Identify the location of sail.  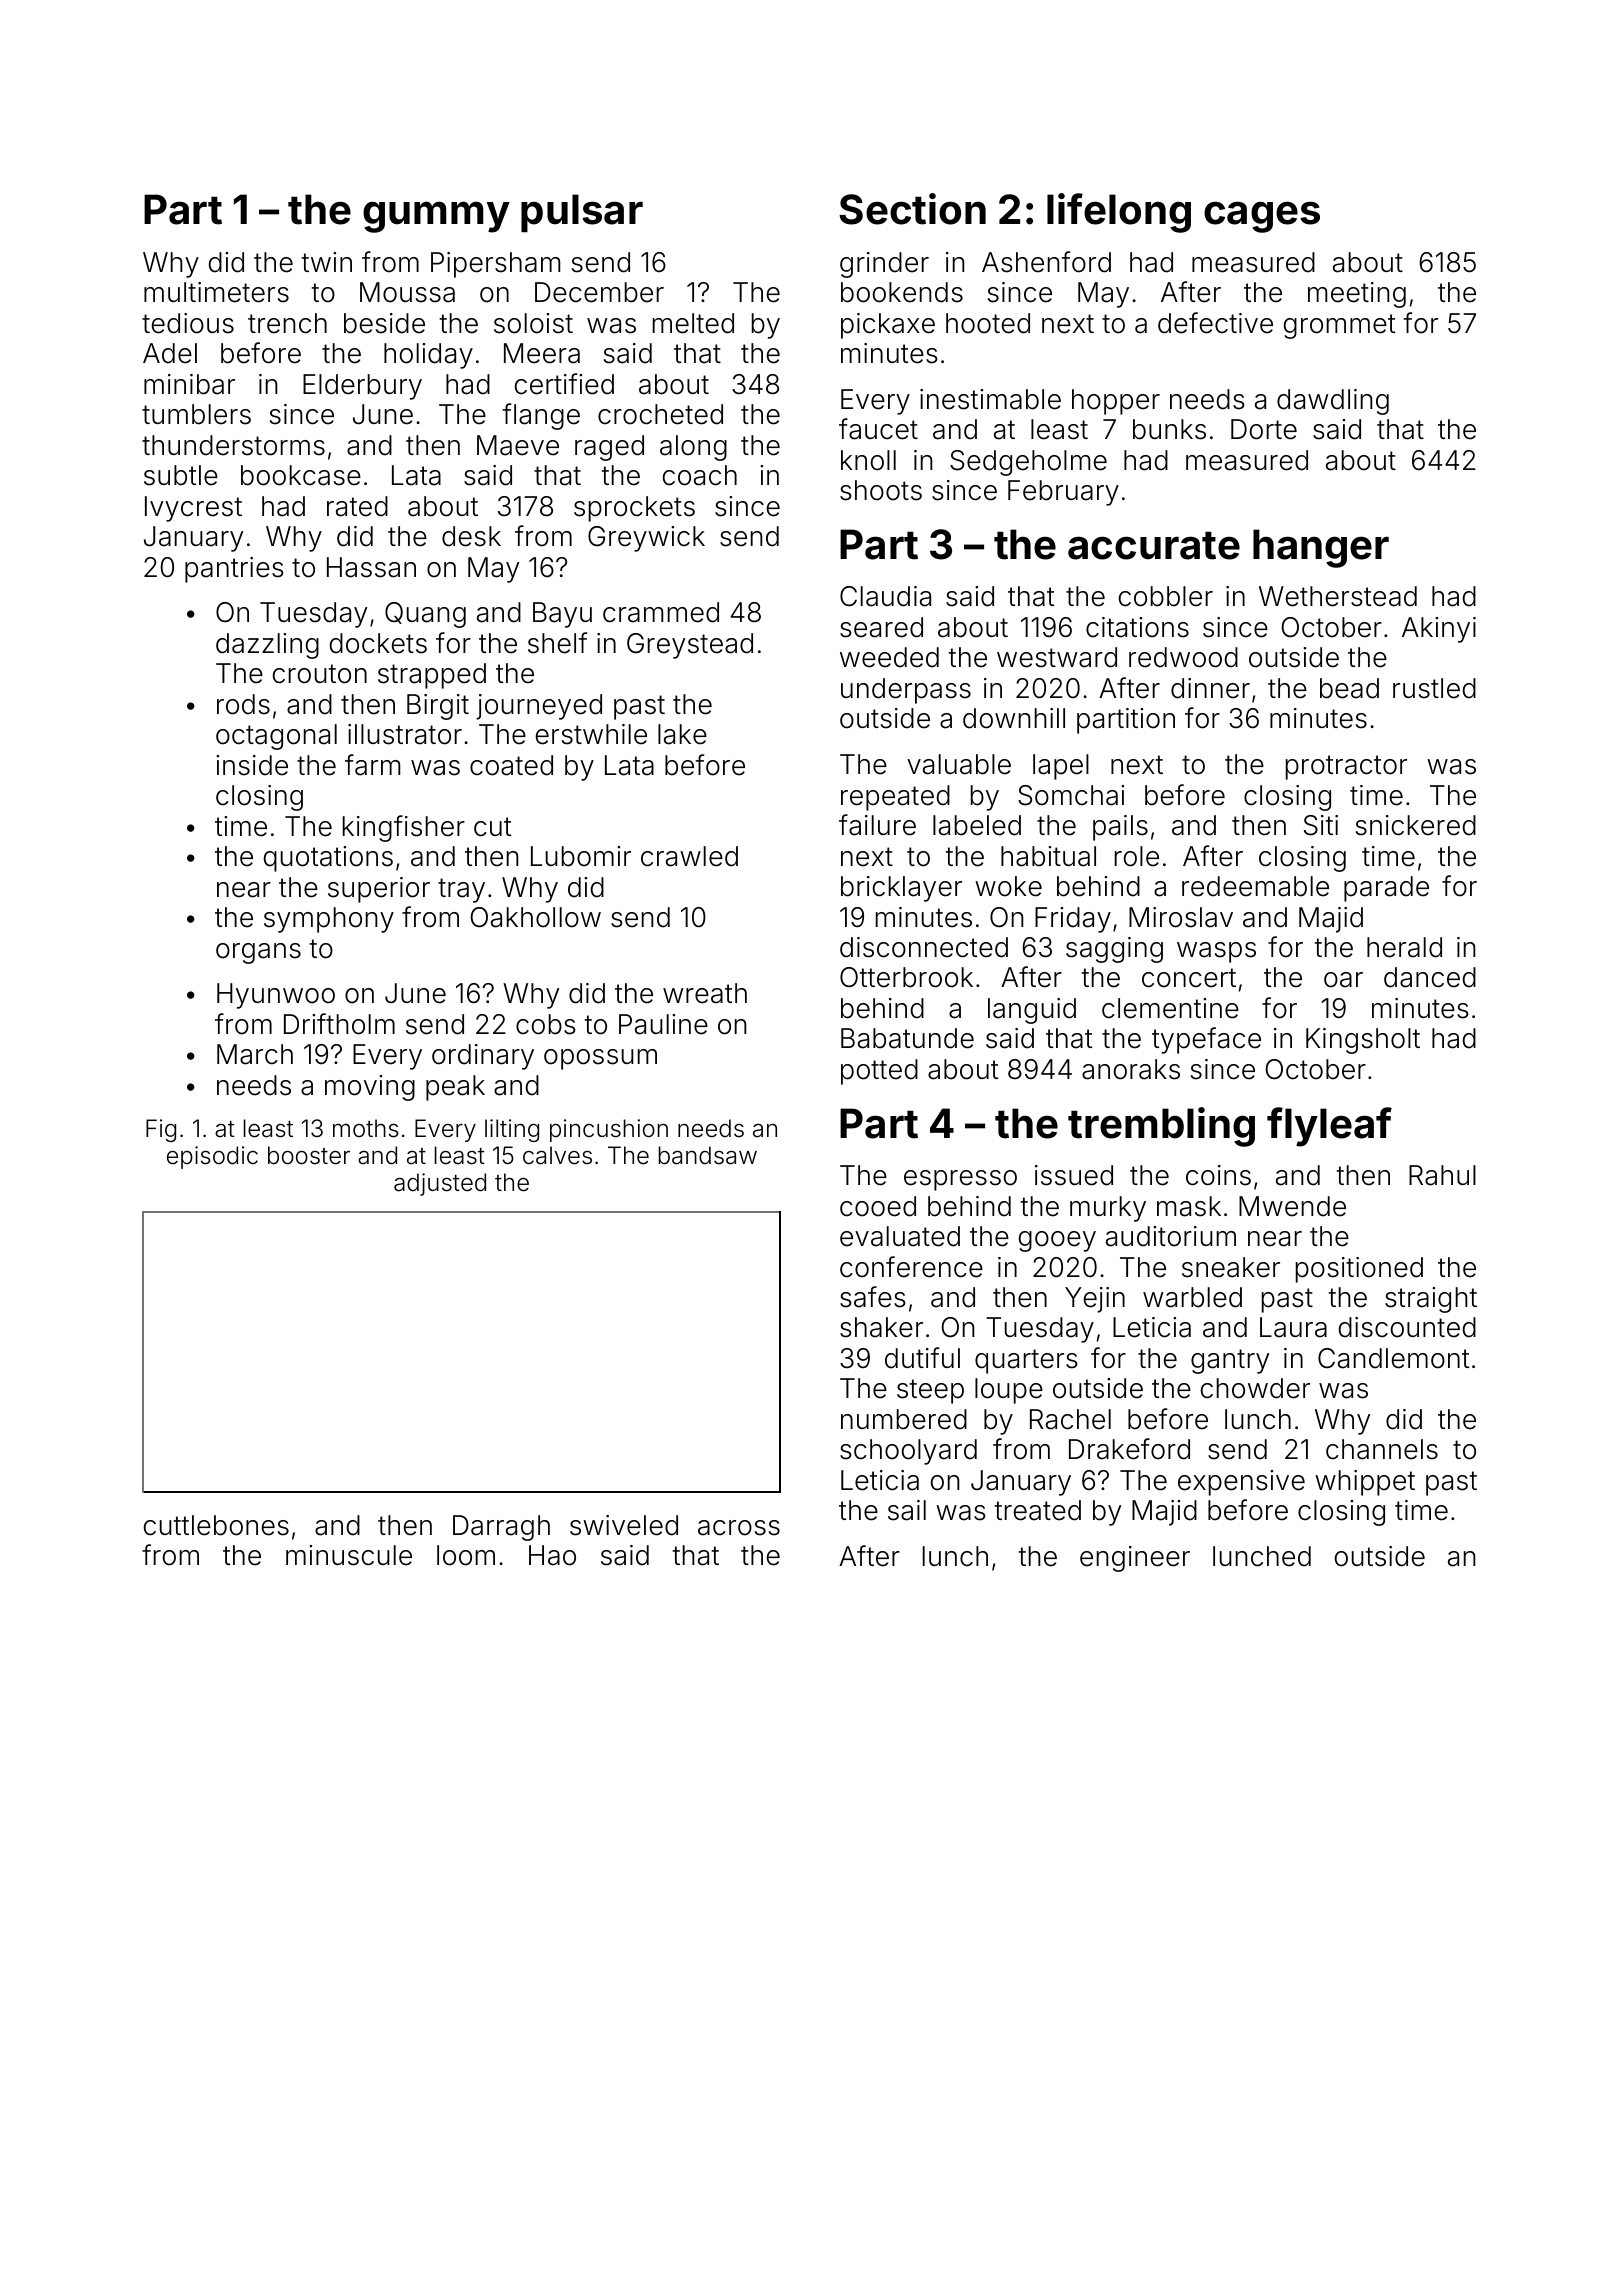
(907, 1510).
